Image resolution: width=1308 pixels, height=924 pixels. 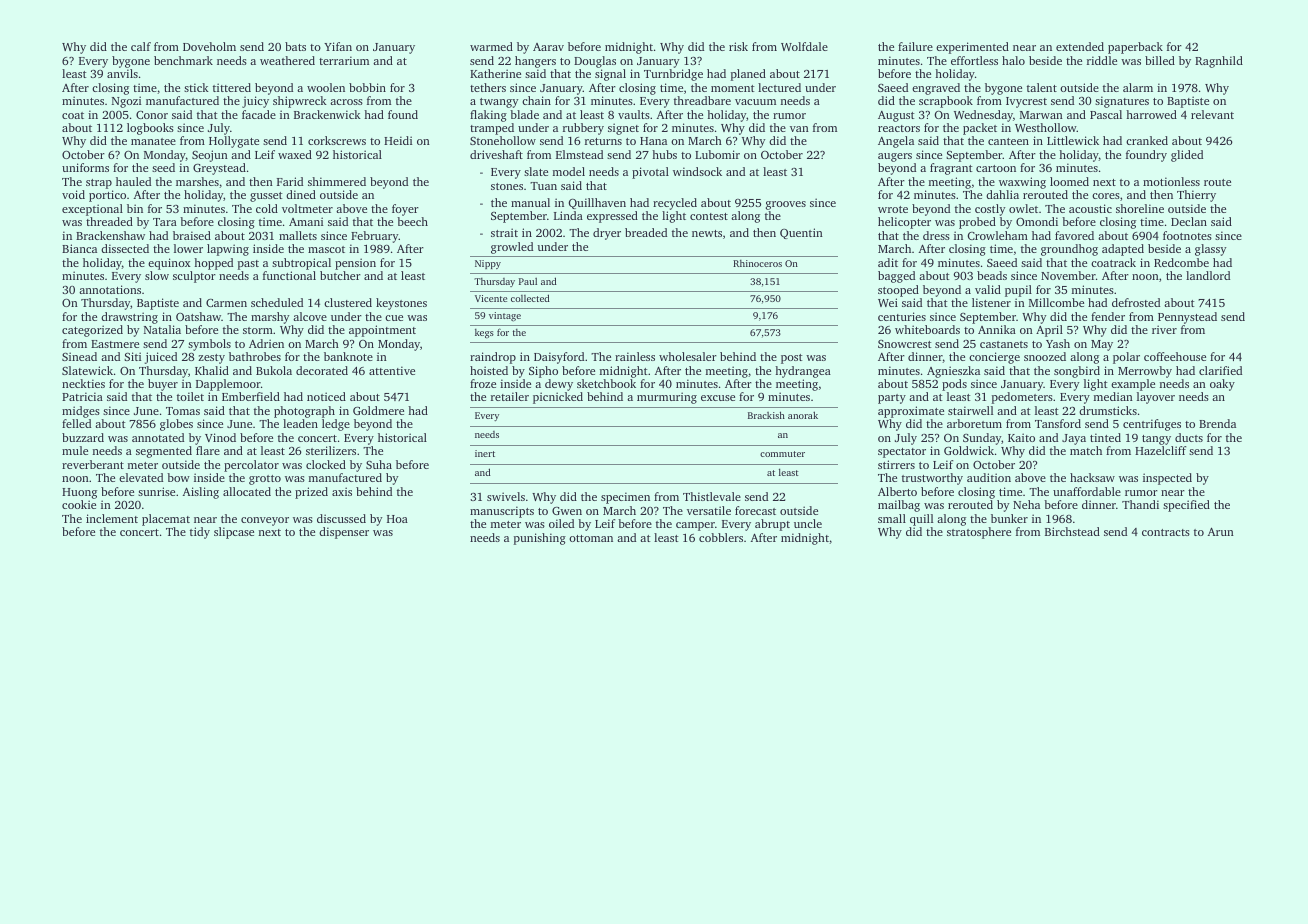 I want to click on kegs, so click(x=484, y=334).
